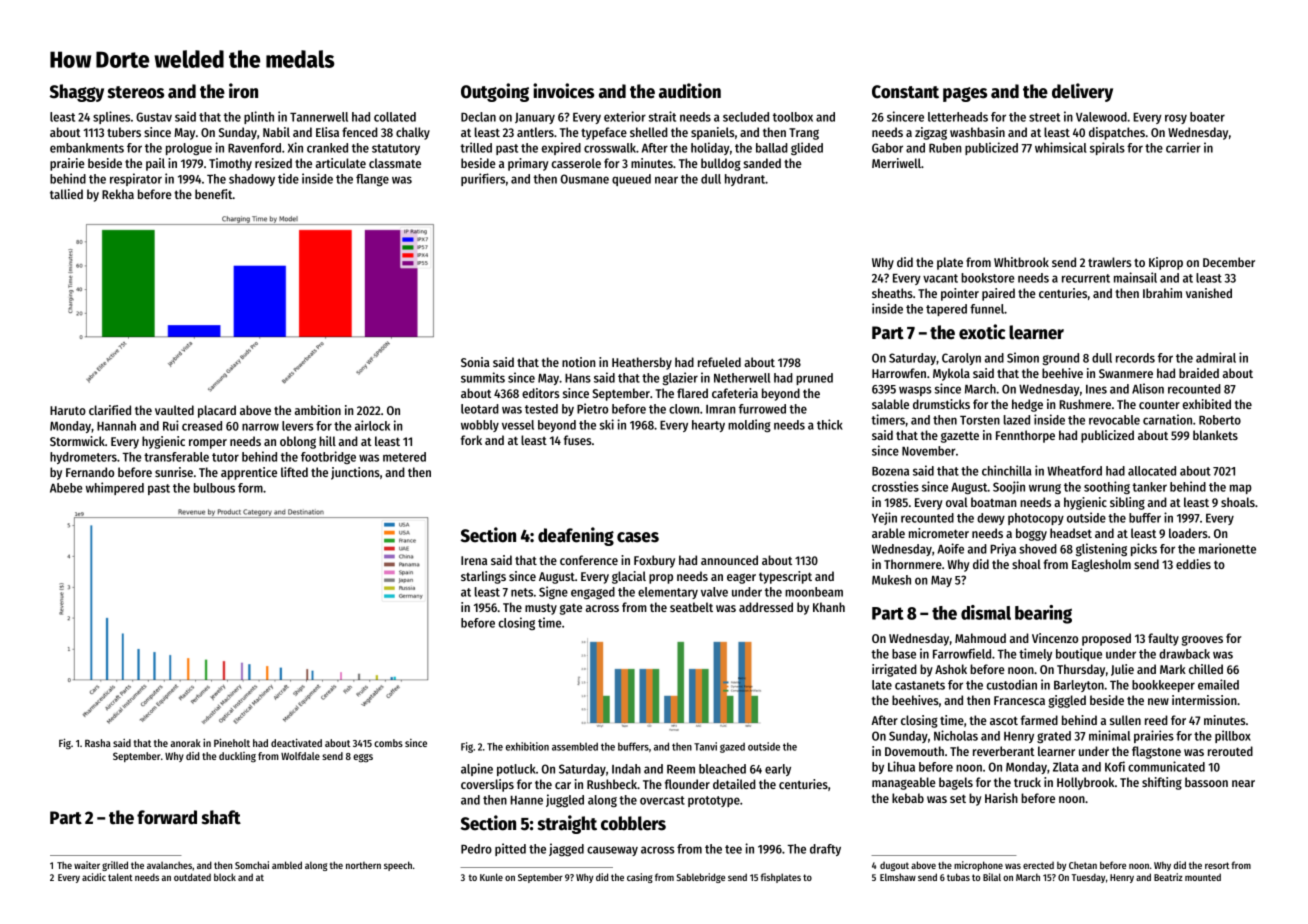 The height and width of the page is (924, 1308). What do you see at coordinates (94, 877) in the page?
I see `acidic` at bounding box center [94, 877].
